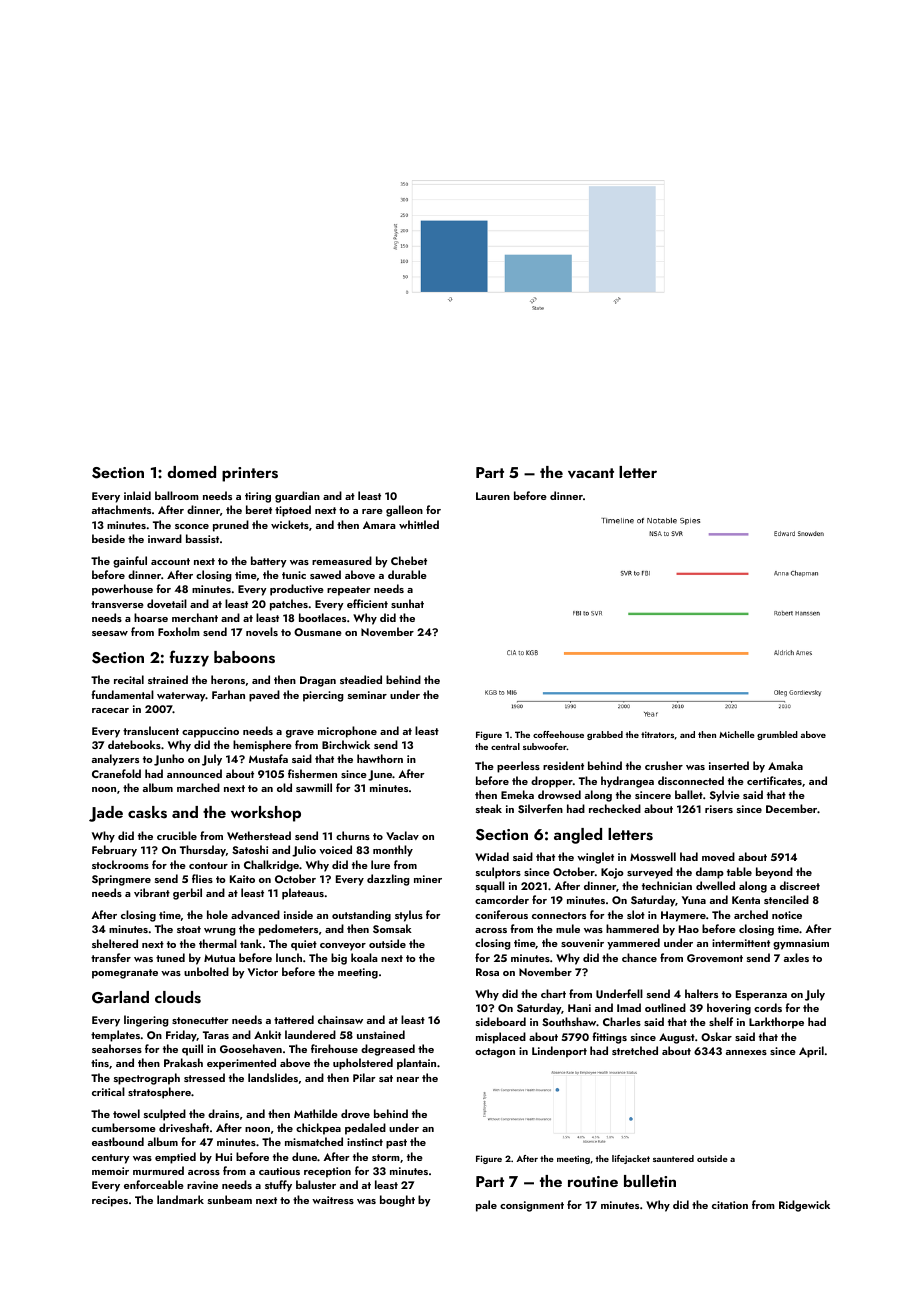 Image resolution: width=924 pixels, height=1308 pixels. What do you see at coordinates (268, 758) in the document?
I see `Mustafa` at bounding box center [268, 758].
